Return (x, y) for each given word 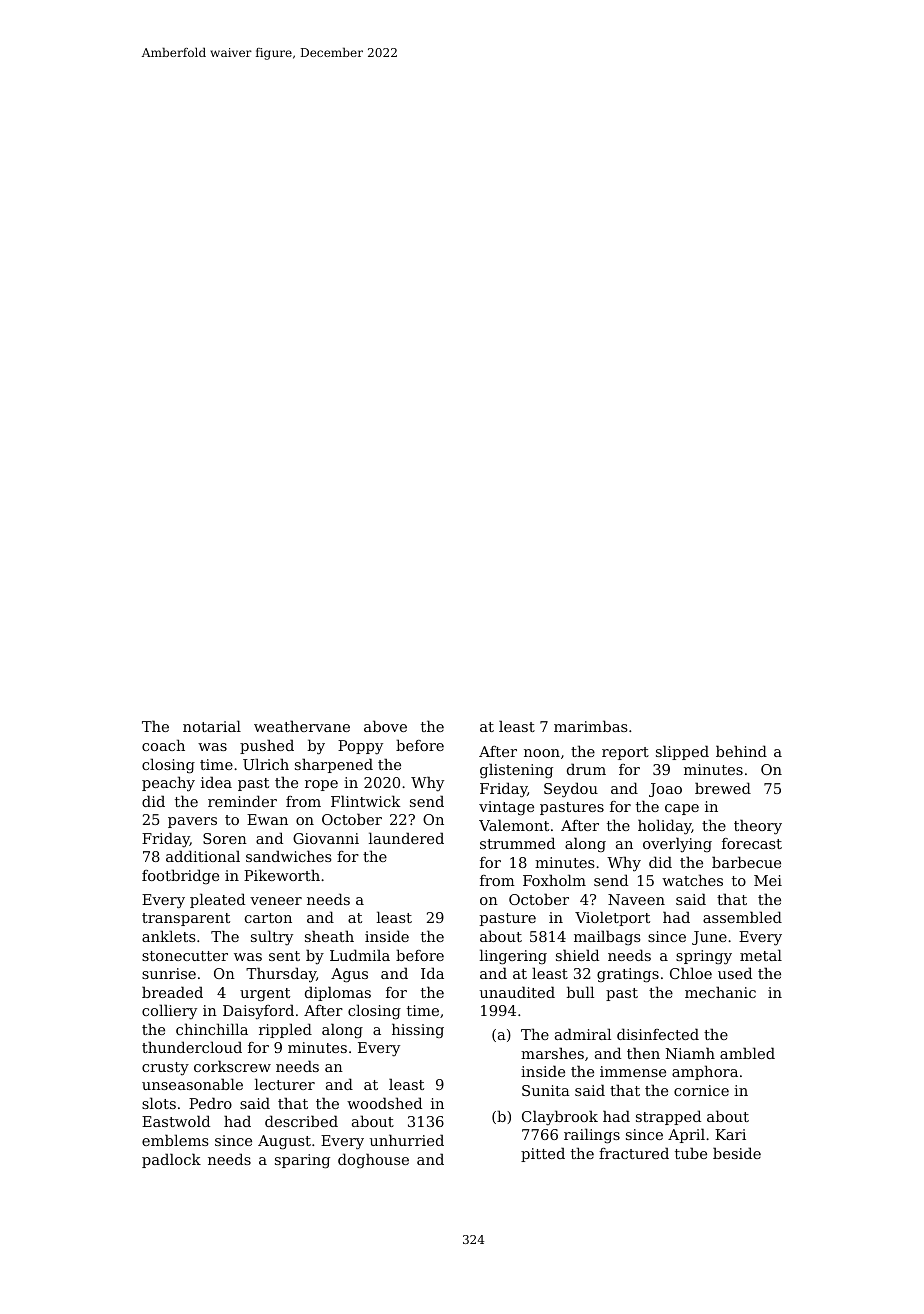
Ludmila (360, 955)
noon (542, 753)
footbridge (180, 876)
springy (704, 957)
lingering (513, 957)
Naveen (636, 899)
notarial (212, 726)
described (301, 1121)
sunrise (169, 973)
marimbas (591, 726)
